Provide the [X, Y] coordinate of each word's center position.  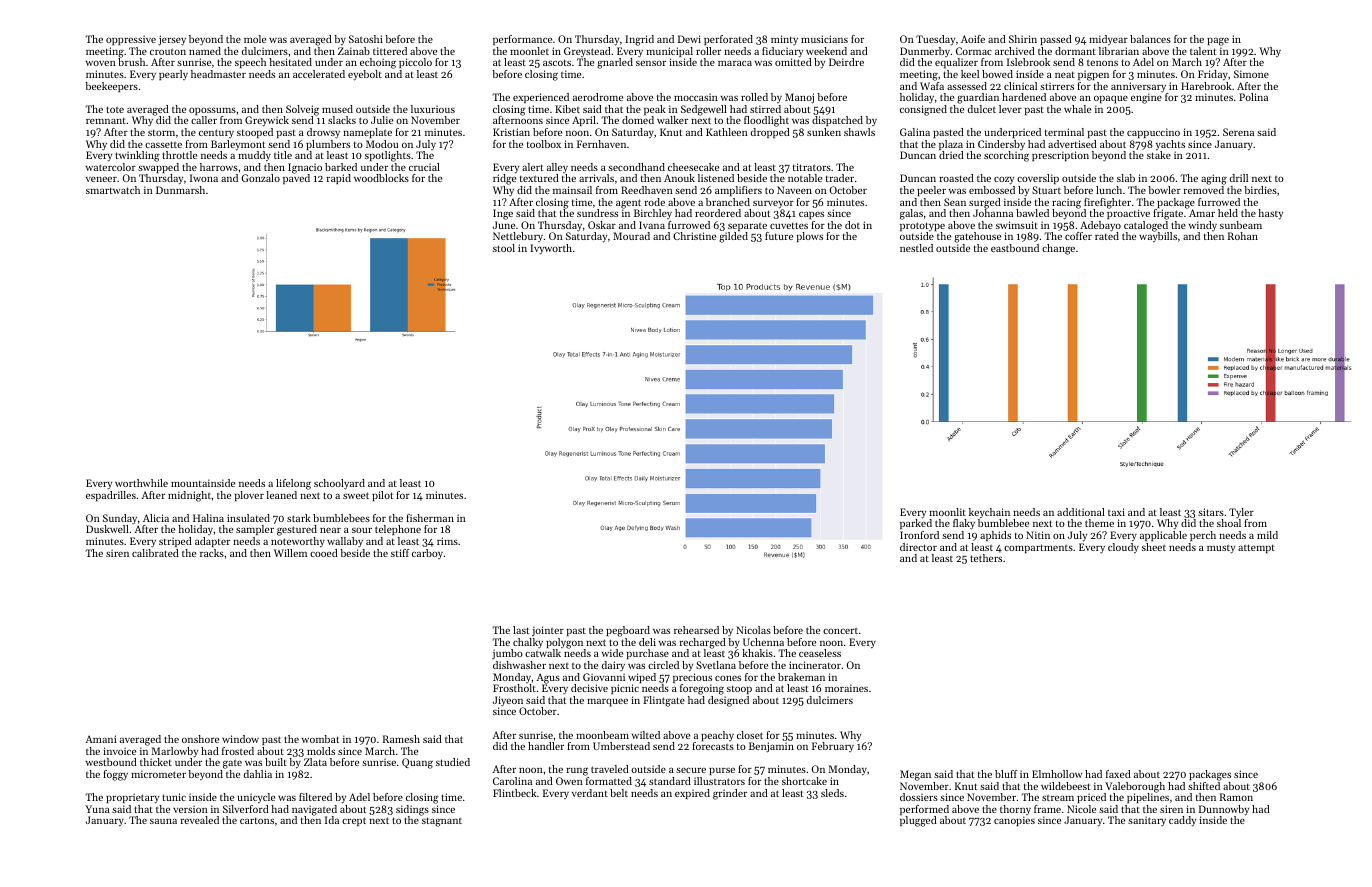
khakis [757, 653]
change [1058, 249]
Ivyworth [551, 249]
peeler [931, 191]
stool [504, 248]
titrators [812, 167]
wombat [320, 739]
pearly [173, 75]
